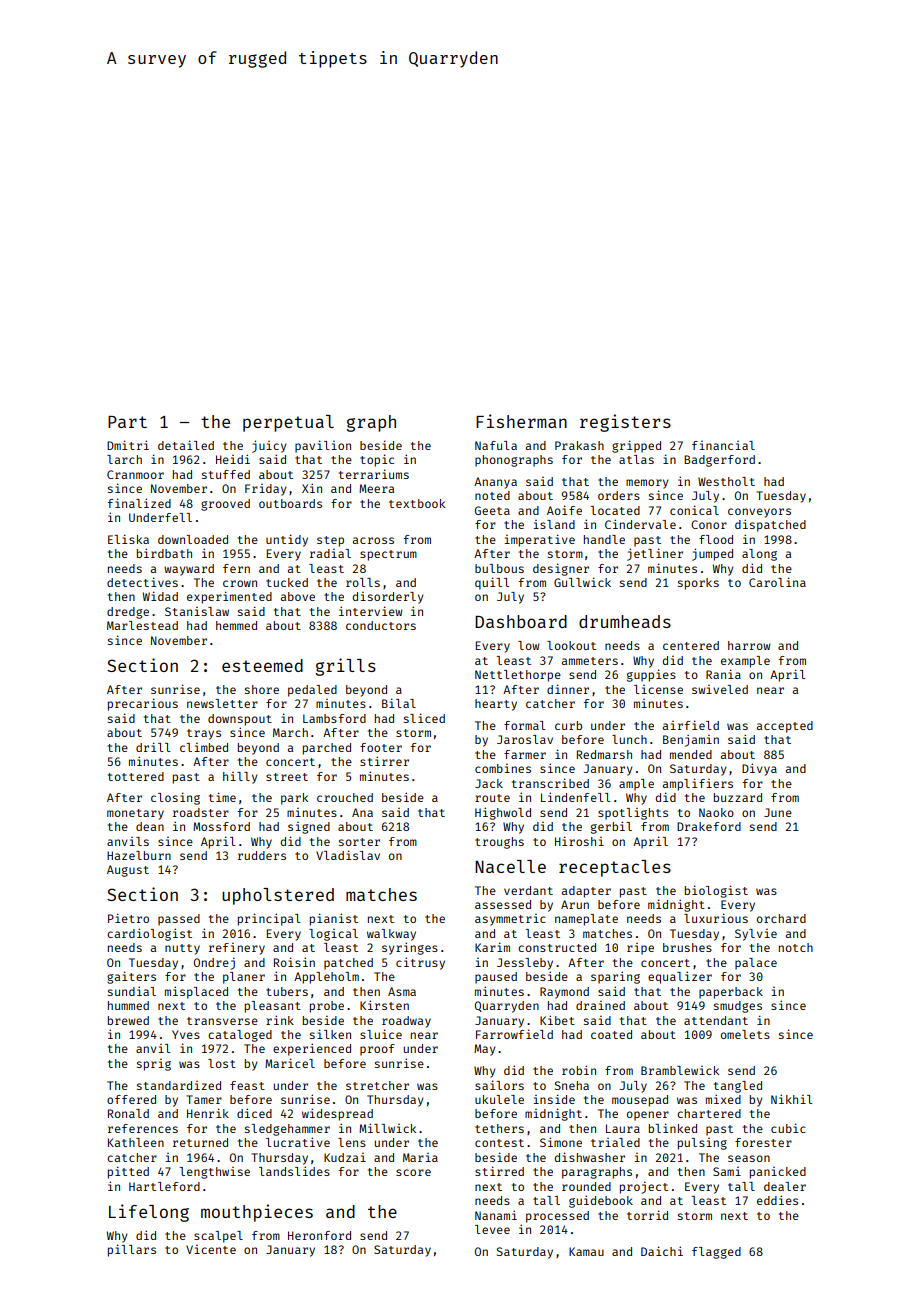 This page has width=924, height=1308. I want to click on accepted, so click(785, 727).
